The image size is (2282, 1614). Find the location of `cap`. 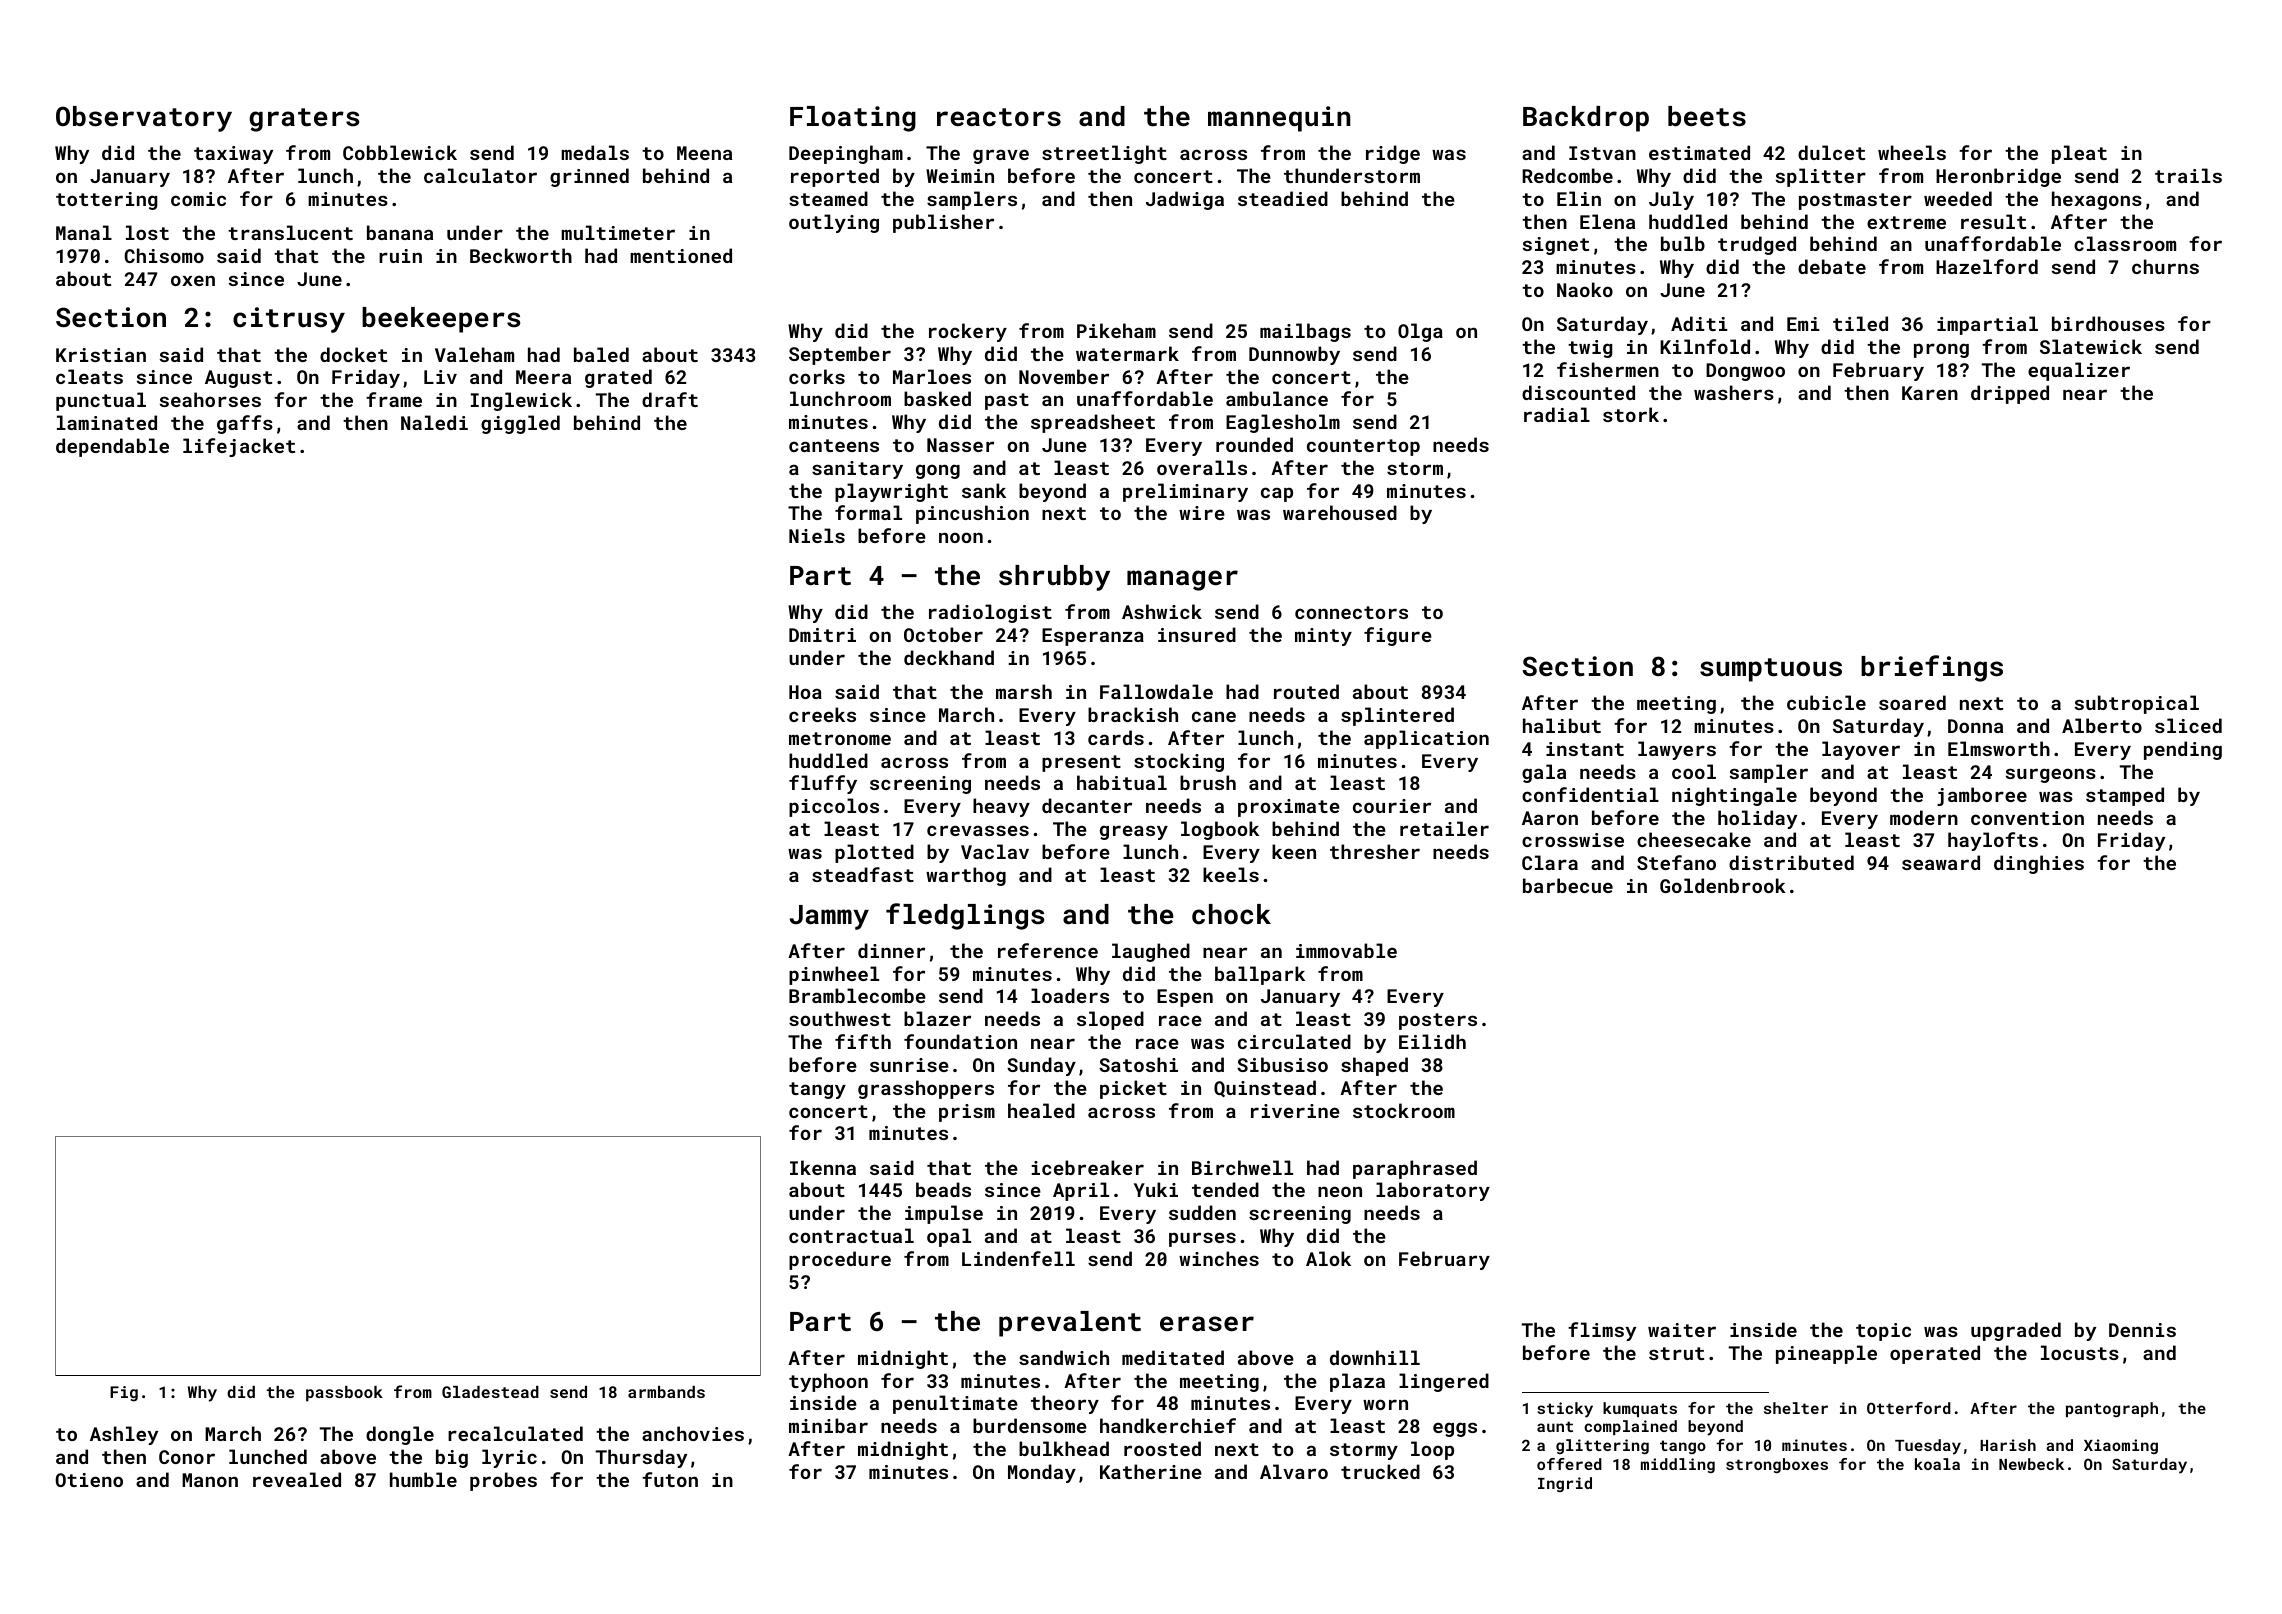

cap is located at coordinates (1277, 494).
